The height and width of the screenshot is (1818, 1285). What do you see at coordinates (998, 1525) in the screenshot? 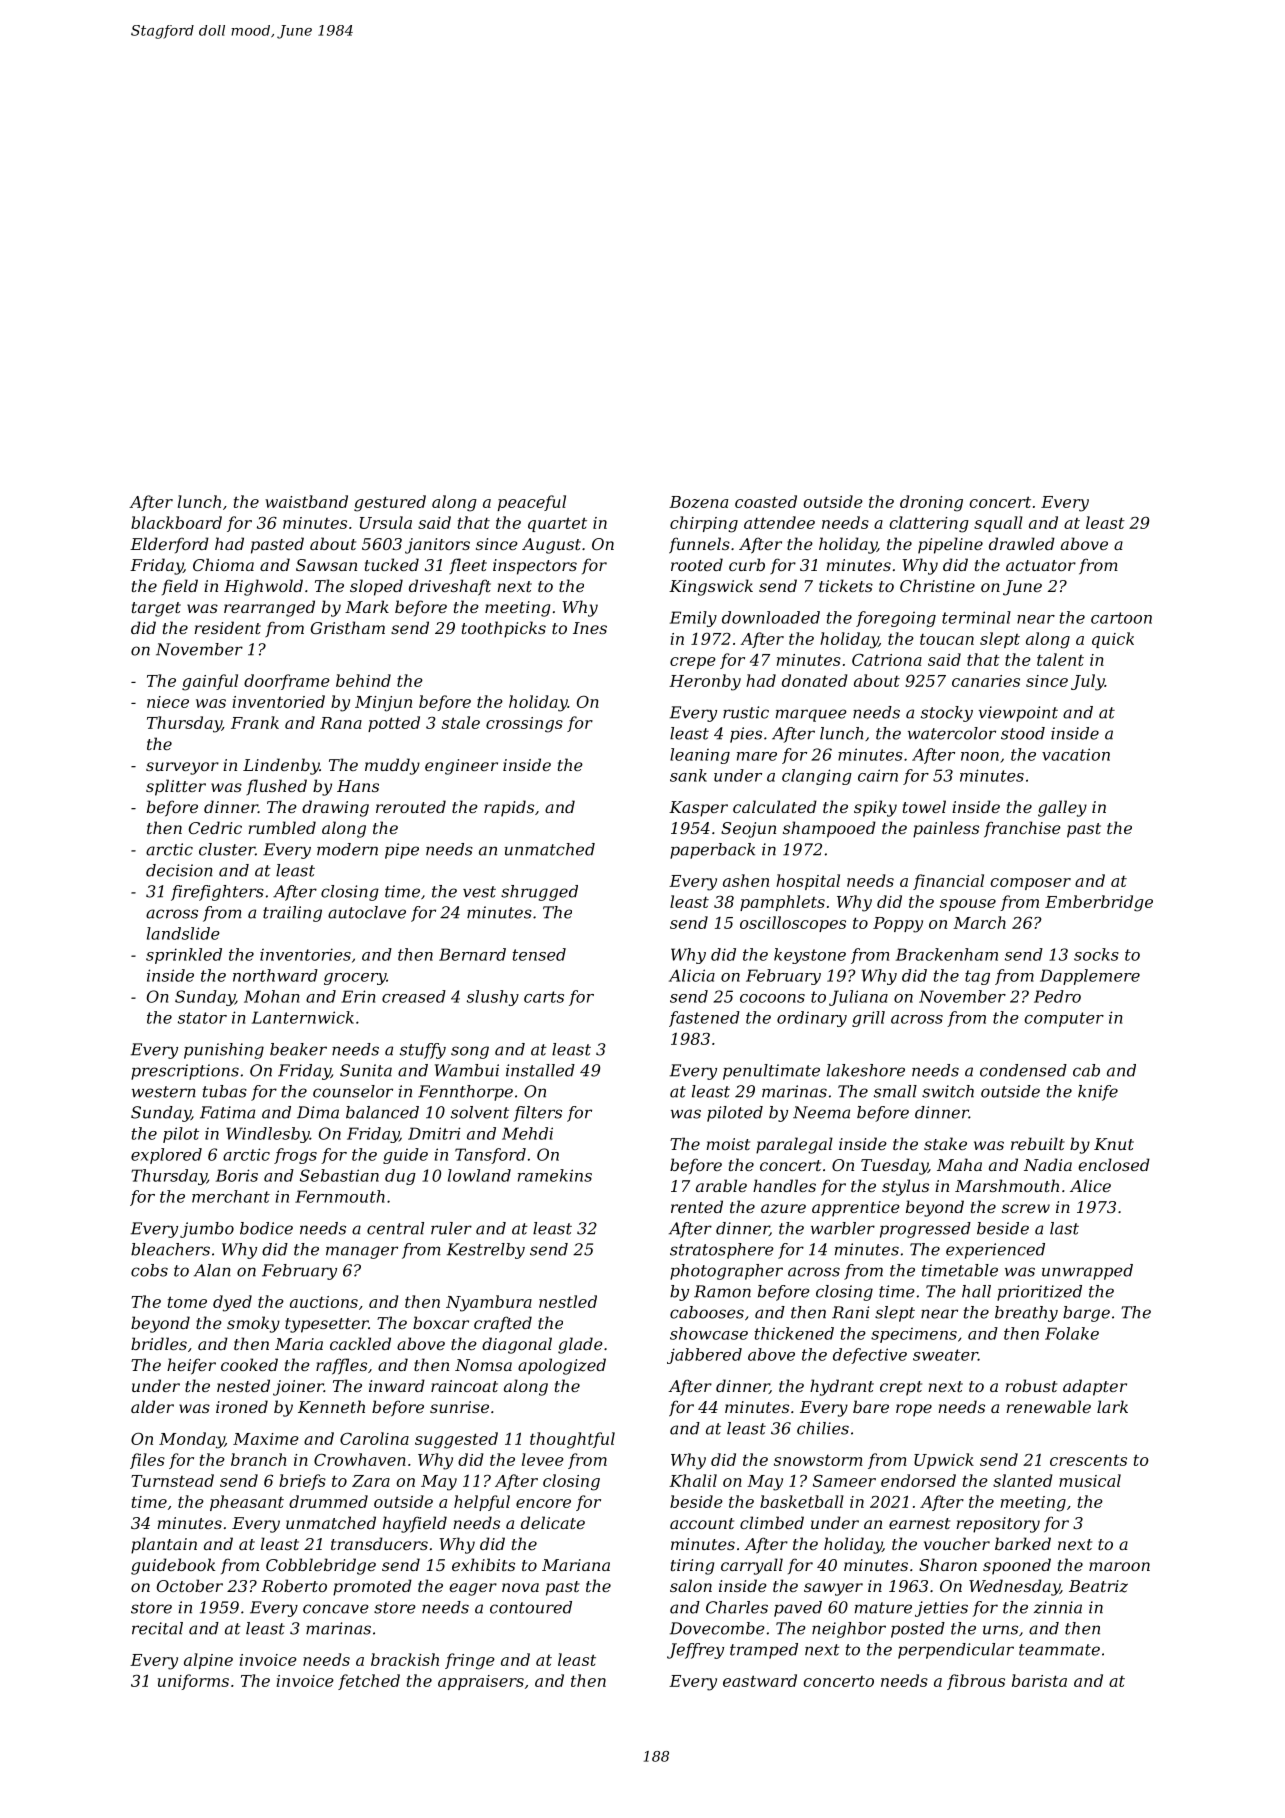
I see `repository` at bounding box center [998, 1525].
